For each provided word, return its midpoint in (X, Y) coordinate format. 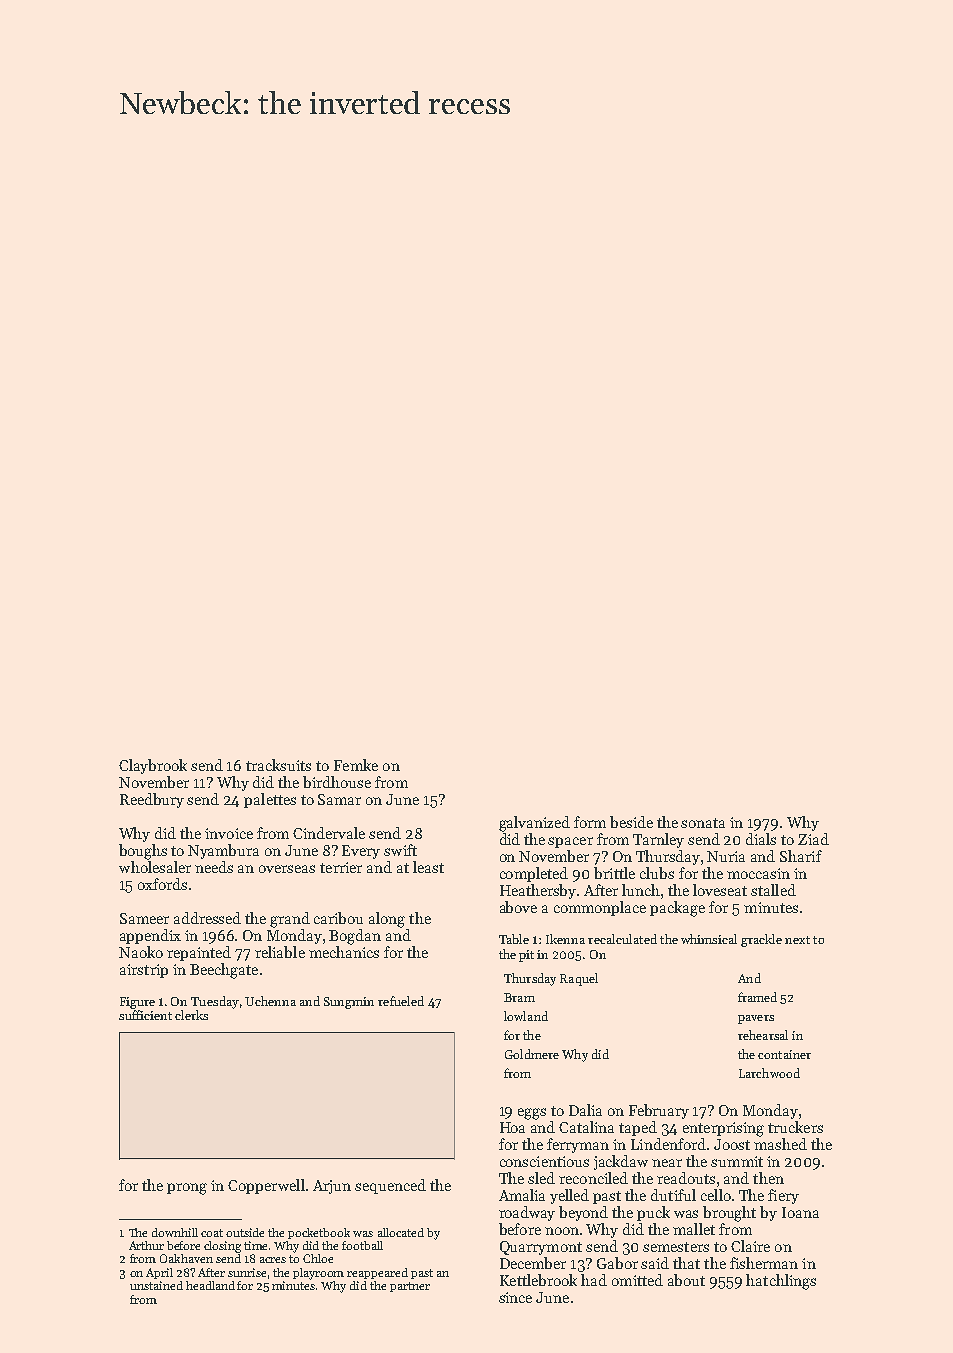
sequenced (390, 1186)
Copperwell (266, 1186)
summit (737, 1161)
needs (214, 867)
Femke (356, 765)
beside (631, 822)
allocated (401, 1232)
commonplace (600, 908)
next (797, 940)
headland (210, 1285)
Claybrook (153, 766)
